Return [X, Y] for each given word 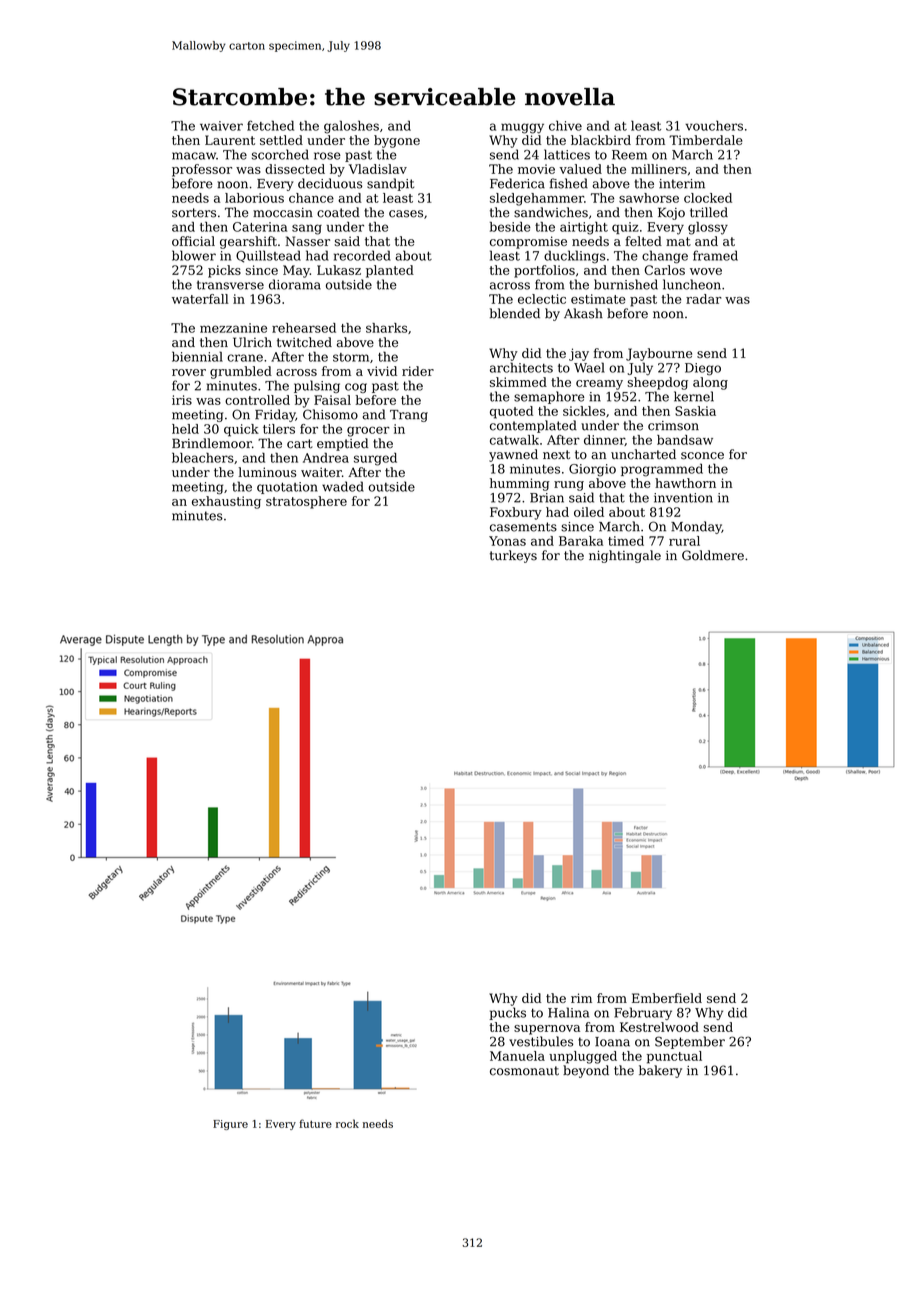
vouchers [714, 125]
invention [683, 498]
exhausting [226, 502]
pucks [507, 1013]
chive [565, 125]
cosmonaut [524, 1071]
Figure [230, 1125]
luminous [267, 472]
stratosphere [306, 502]
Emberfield [667, 998]
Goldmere [713, 555]
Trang [409, 416]
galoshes [351, 127]
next [556, 455]
